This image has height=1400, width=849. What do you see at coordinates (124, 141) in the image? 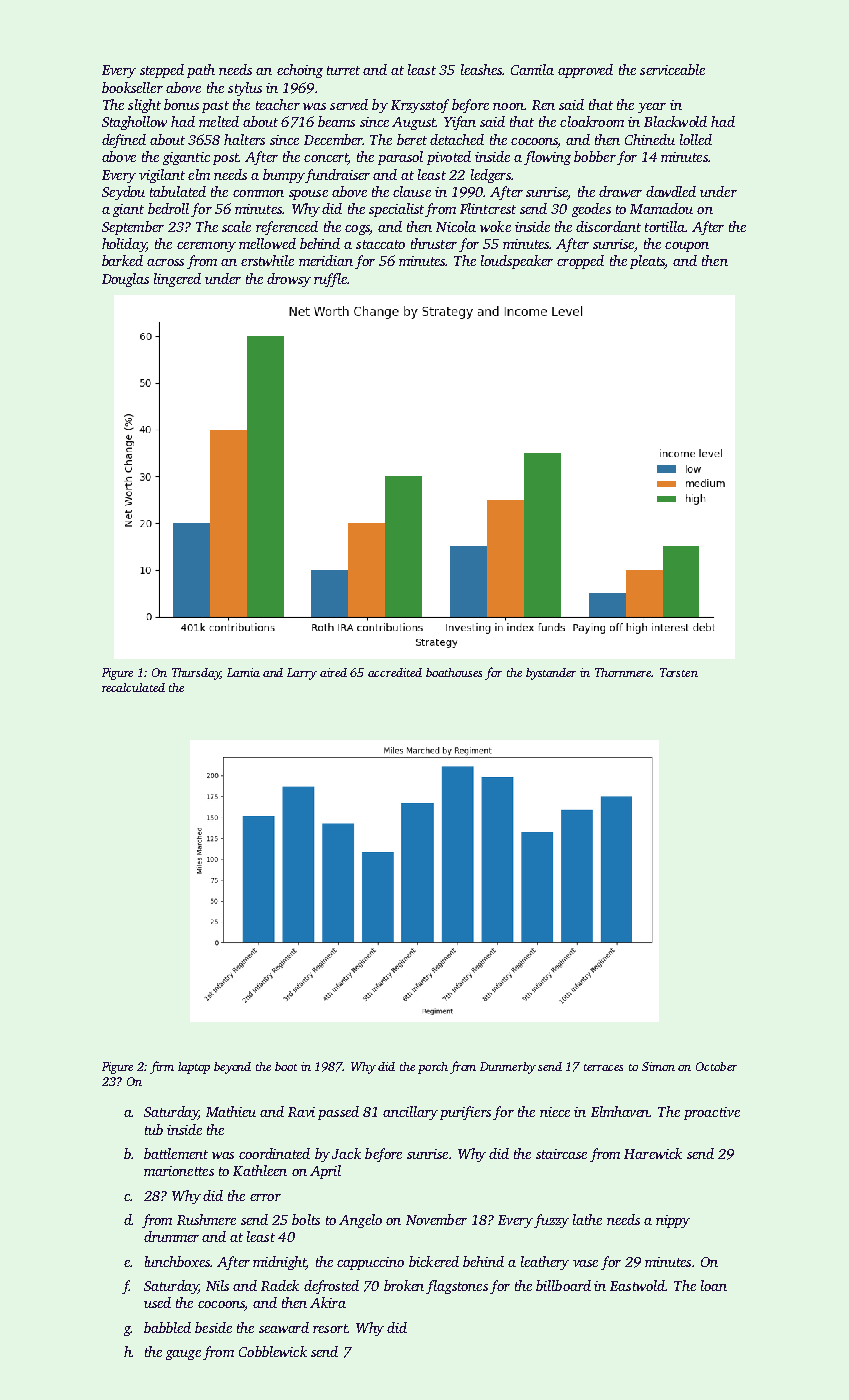
I see `defined` at bounding box center [124, 141].
